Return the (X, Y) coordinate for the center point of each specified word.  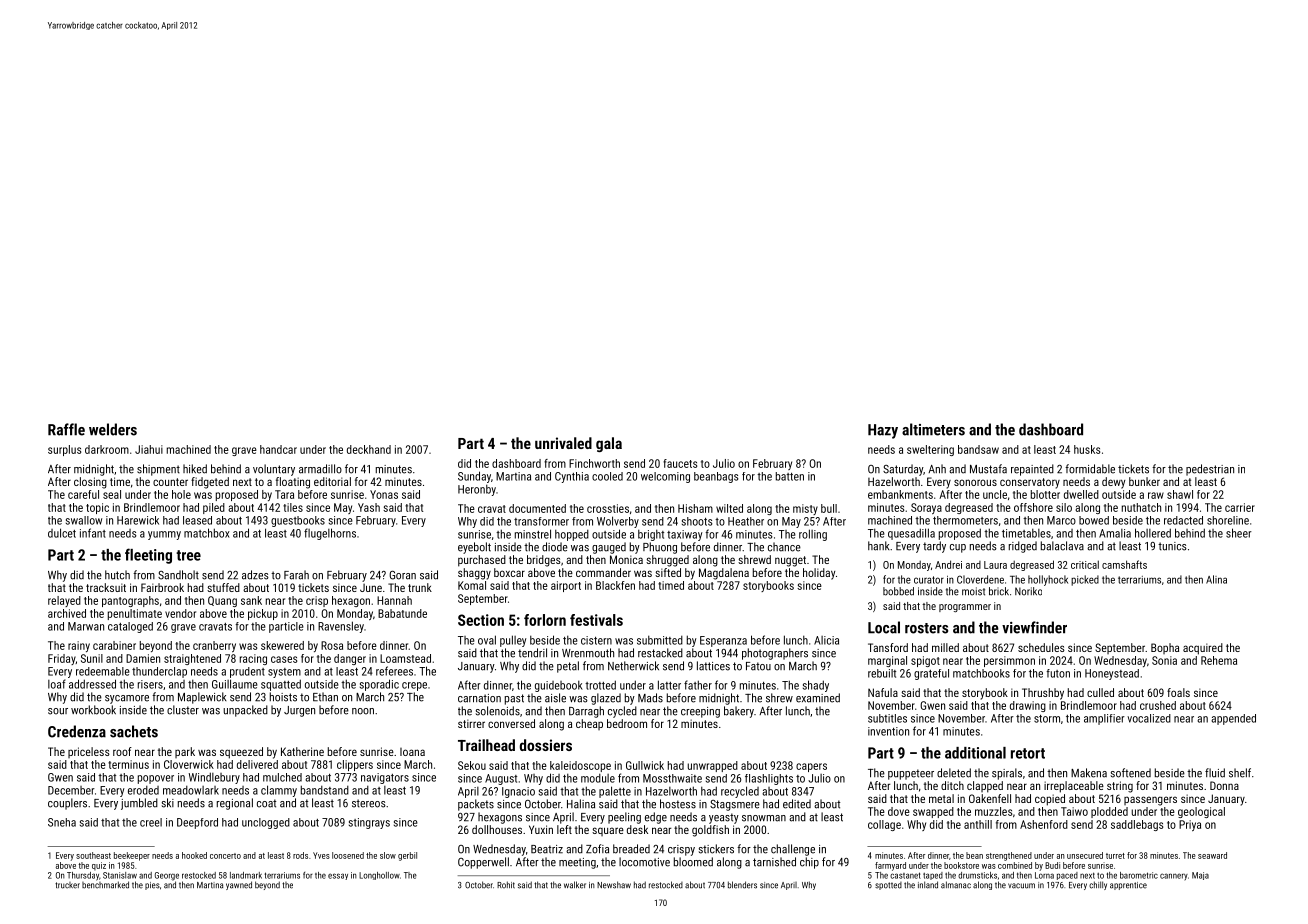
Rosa (332, 645)
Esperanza (723, 641)
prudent (247, 672)
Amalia (1115, 533)
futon (1058, 673)
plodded (1109, 812)
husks (1087, 449)
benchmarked (105, 885)
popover (156, 779)
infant (93, 533)
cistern (596, 640)
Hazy (883, 431)
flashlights (769, 779)
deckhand (369, 449)
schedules (1041, 647)
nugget (790, 561)
